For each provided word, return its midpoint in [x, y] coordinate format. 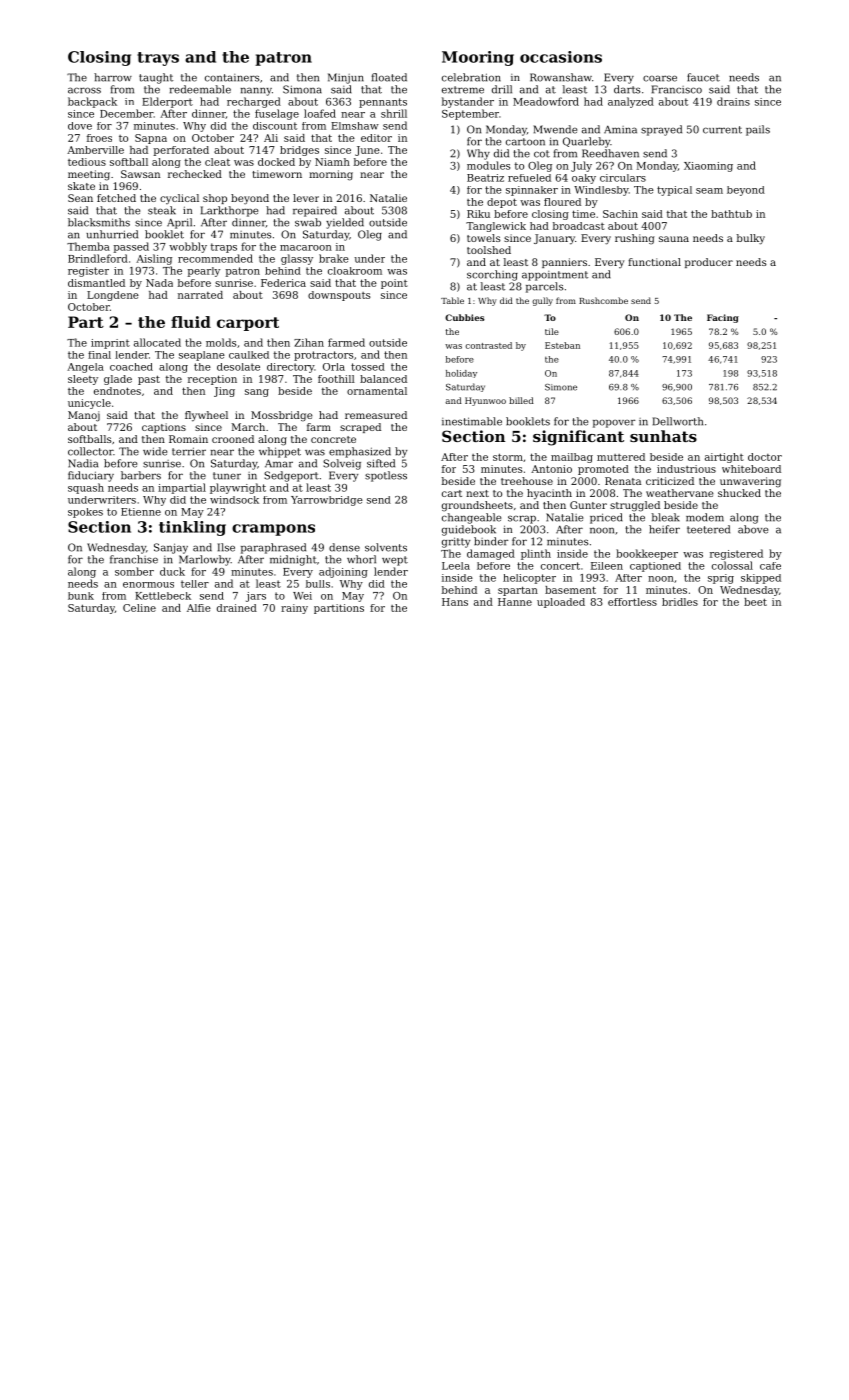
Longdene [113, 296]
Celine [139, 608]
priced [606, 518]
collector [90, 451]
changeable [471, 518]
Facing [723, 318]
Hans [455, 602]
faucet [703, 77]
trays [158, 59]
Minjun [346, 78]
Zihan [309, 342]
